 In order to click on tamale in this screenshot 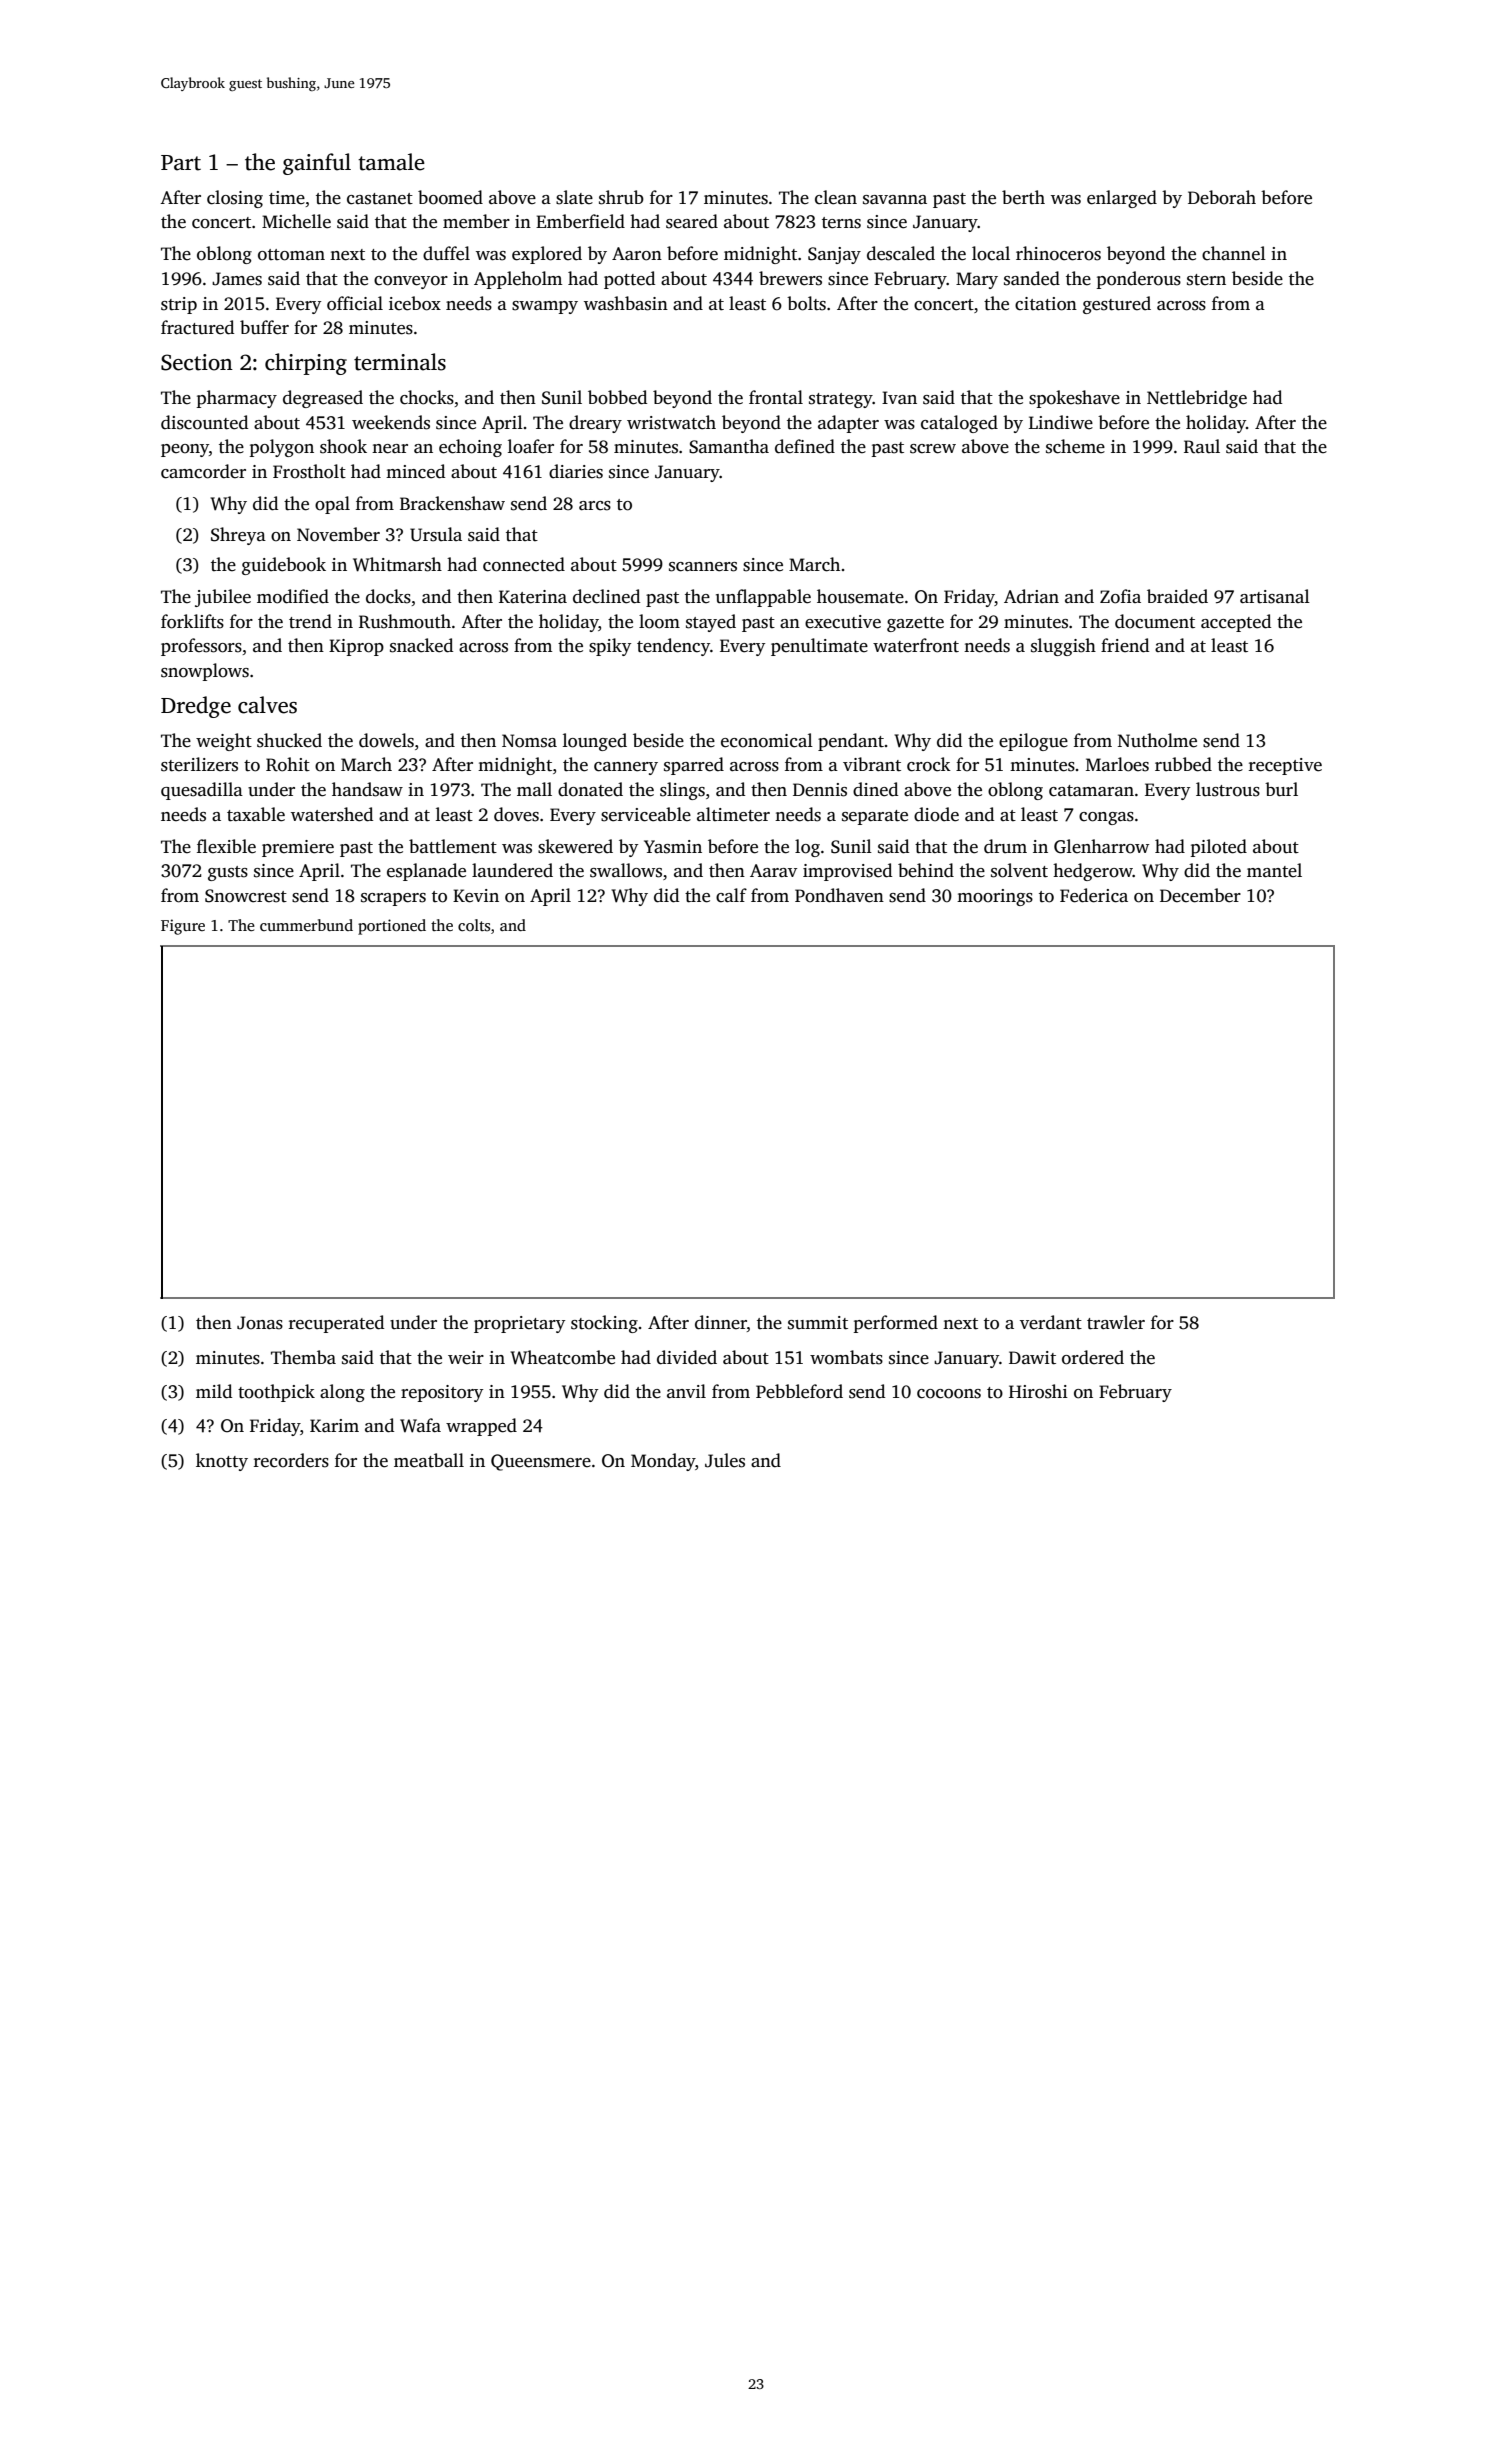, I will do `click(391, 162)`.
